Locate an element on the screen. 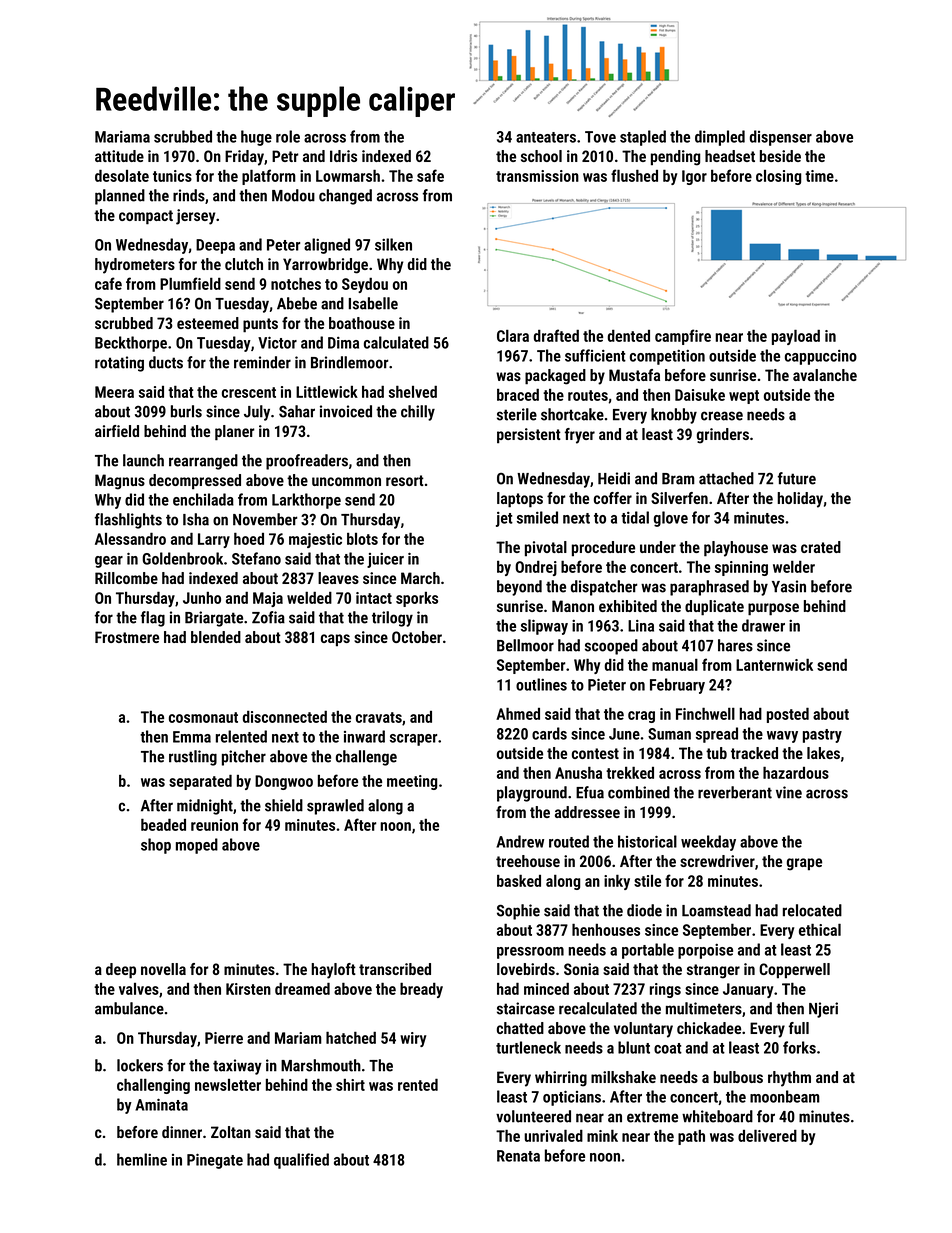 This screenshot has height=1233, width=952. Ahmed is located at coordinates (518, 713).
